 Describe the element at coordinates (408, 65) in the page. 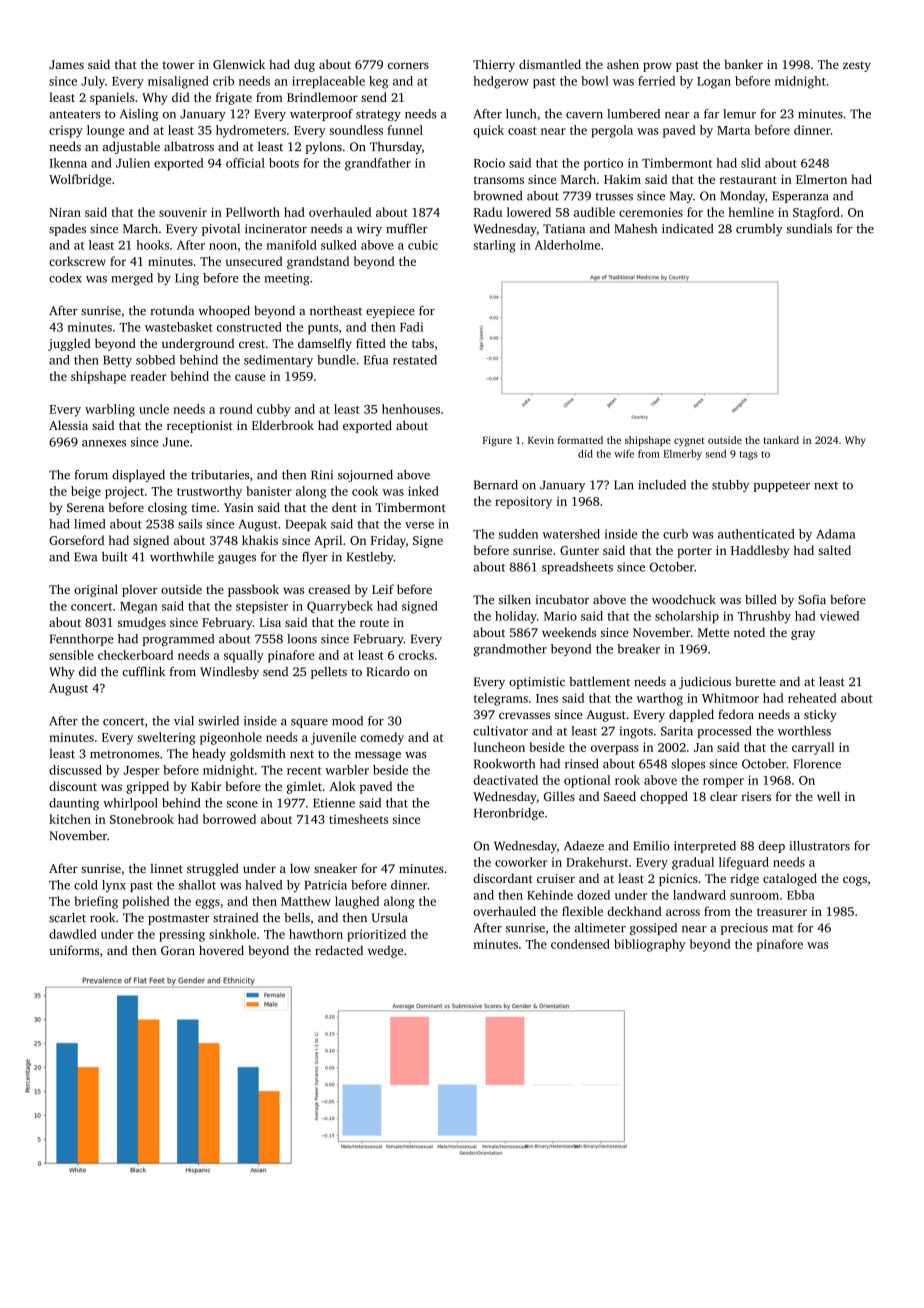

I see `corners` at that location.
